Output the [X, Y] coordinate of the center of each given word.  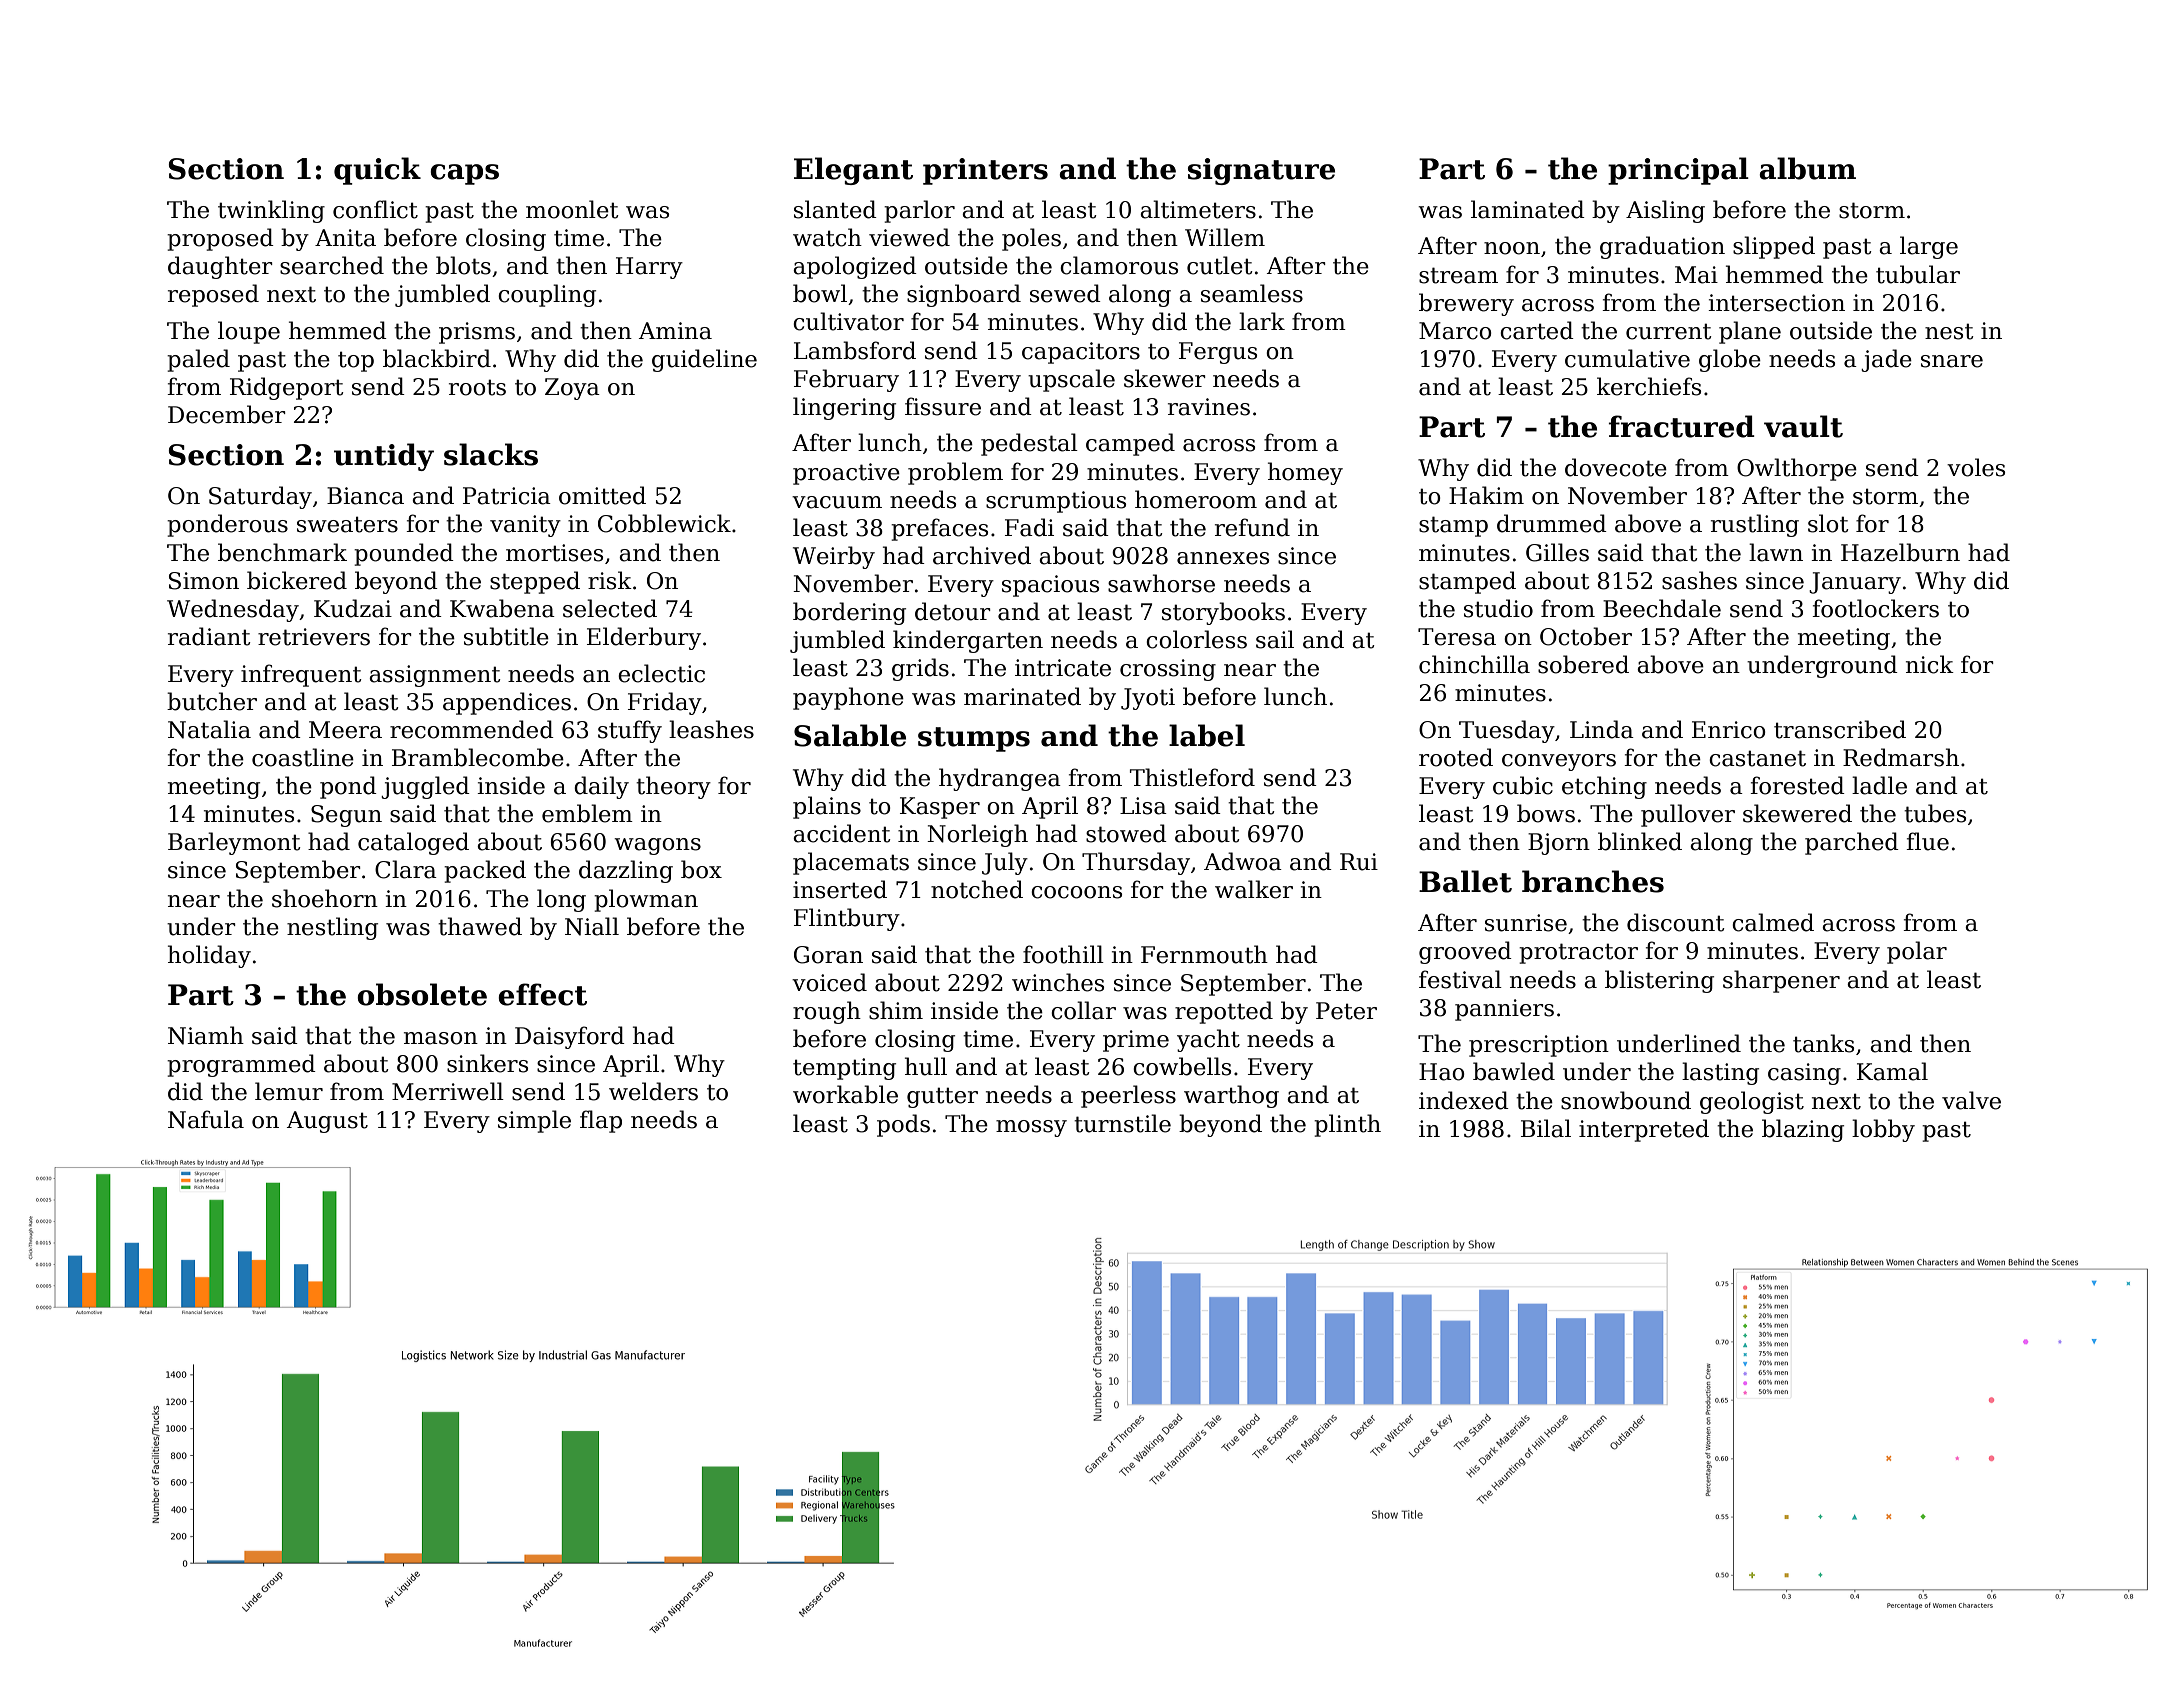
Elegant [853, 171]
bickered [297, 580]
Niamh [206, 1035]
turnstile [1122, 1123]
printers [985, 171]
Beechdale [1662, 608]
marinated [1022, 696]
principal [1678, 171]
